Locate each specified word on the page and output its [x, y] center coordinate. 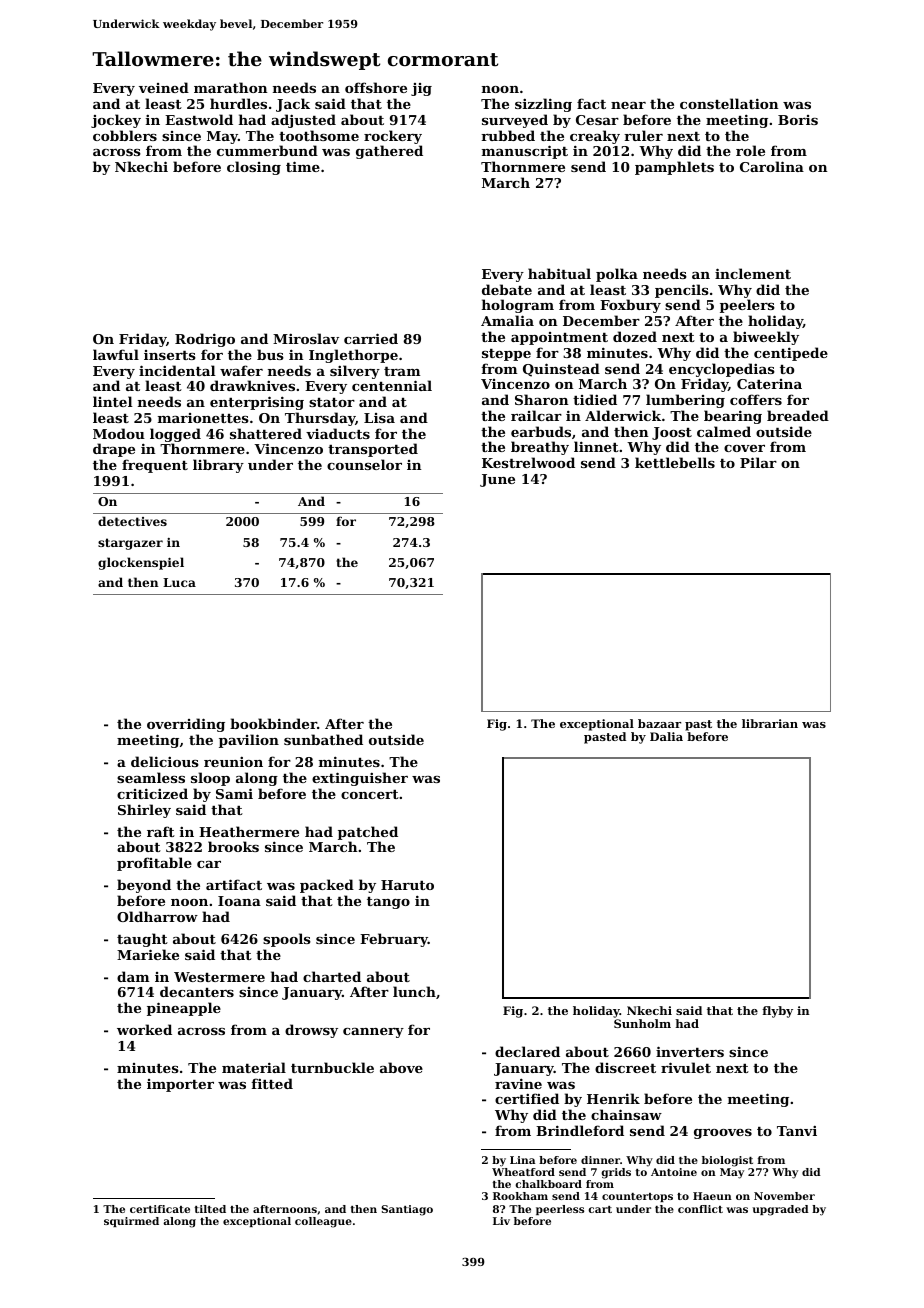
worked [144, 1029]
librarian [770, 723]
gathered [389, 152]
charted [332, 976]
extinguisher [360, 779]
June [497, 480]
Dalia [666, 736]
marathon [230, 87]
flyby [777, 1012]
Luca [179, 582]
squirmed [131, 1222]
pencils [682, 291]
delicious [165, 761]
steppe [506, 355]
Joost [672, 433]
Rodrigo [205, 340]
